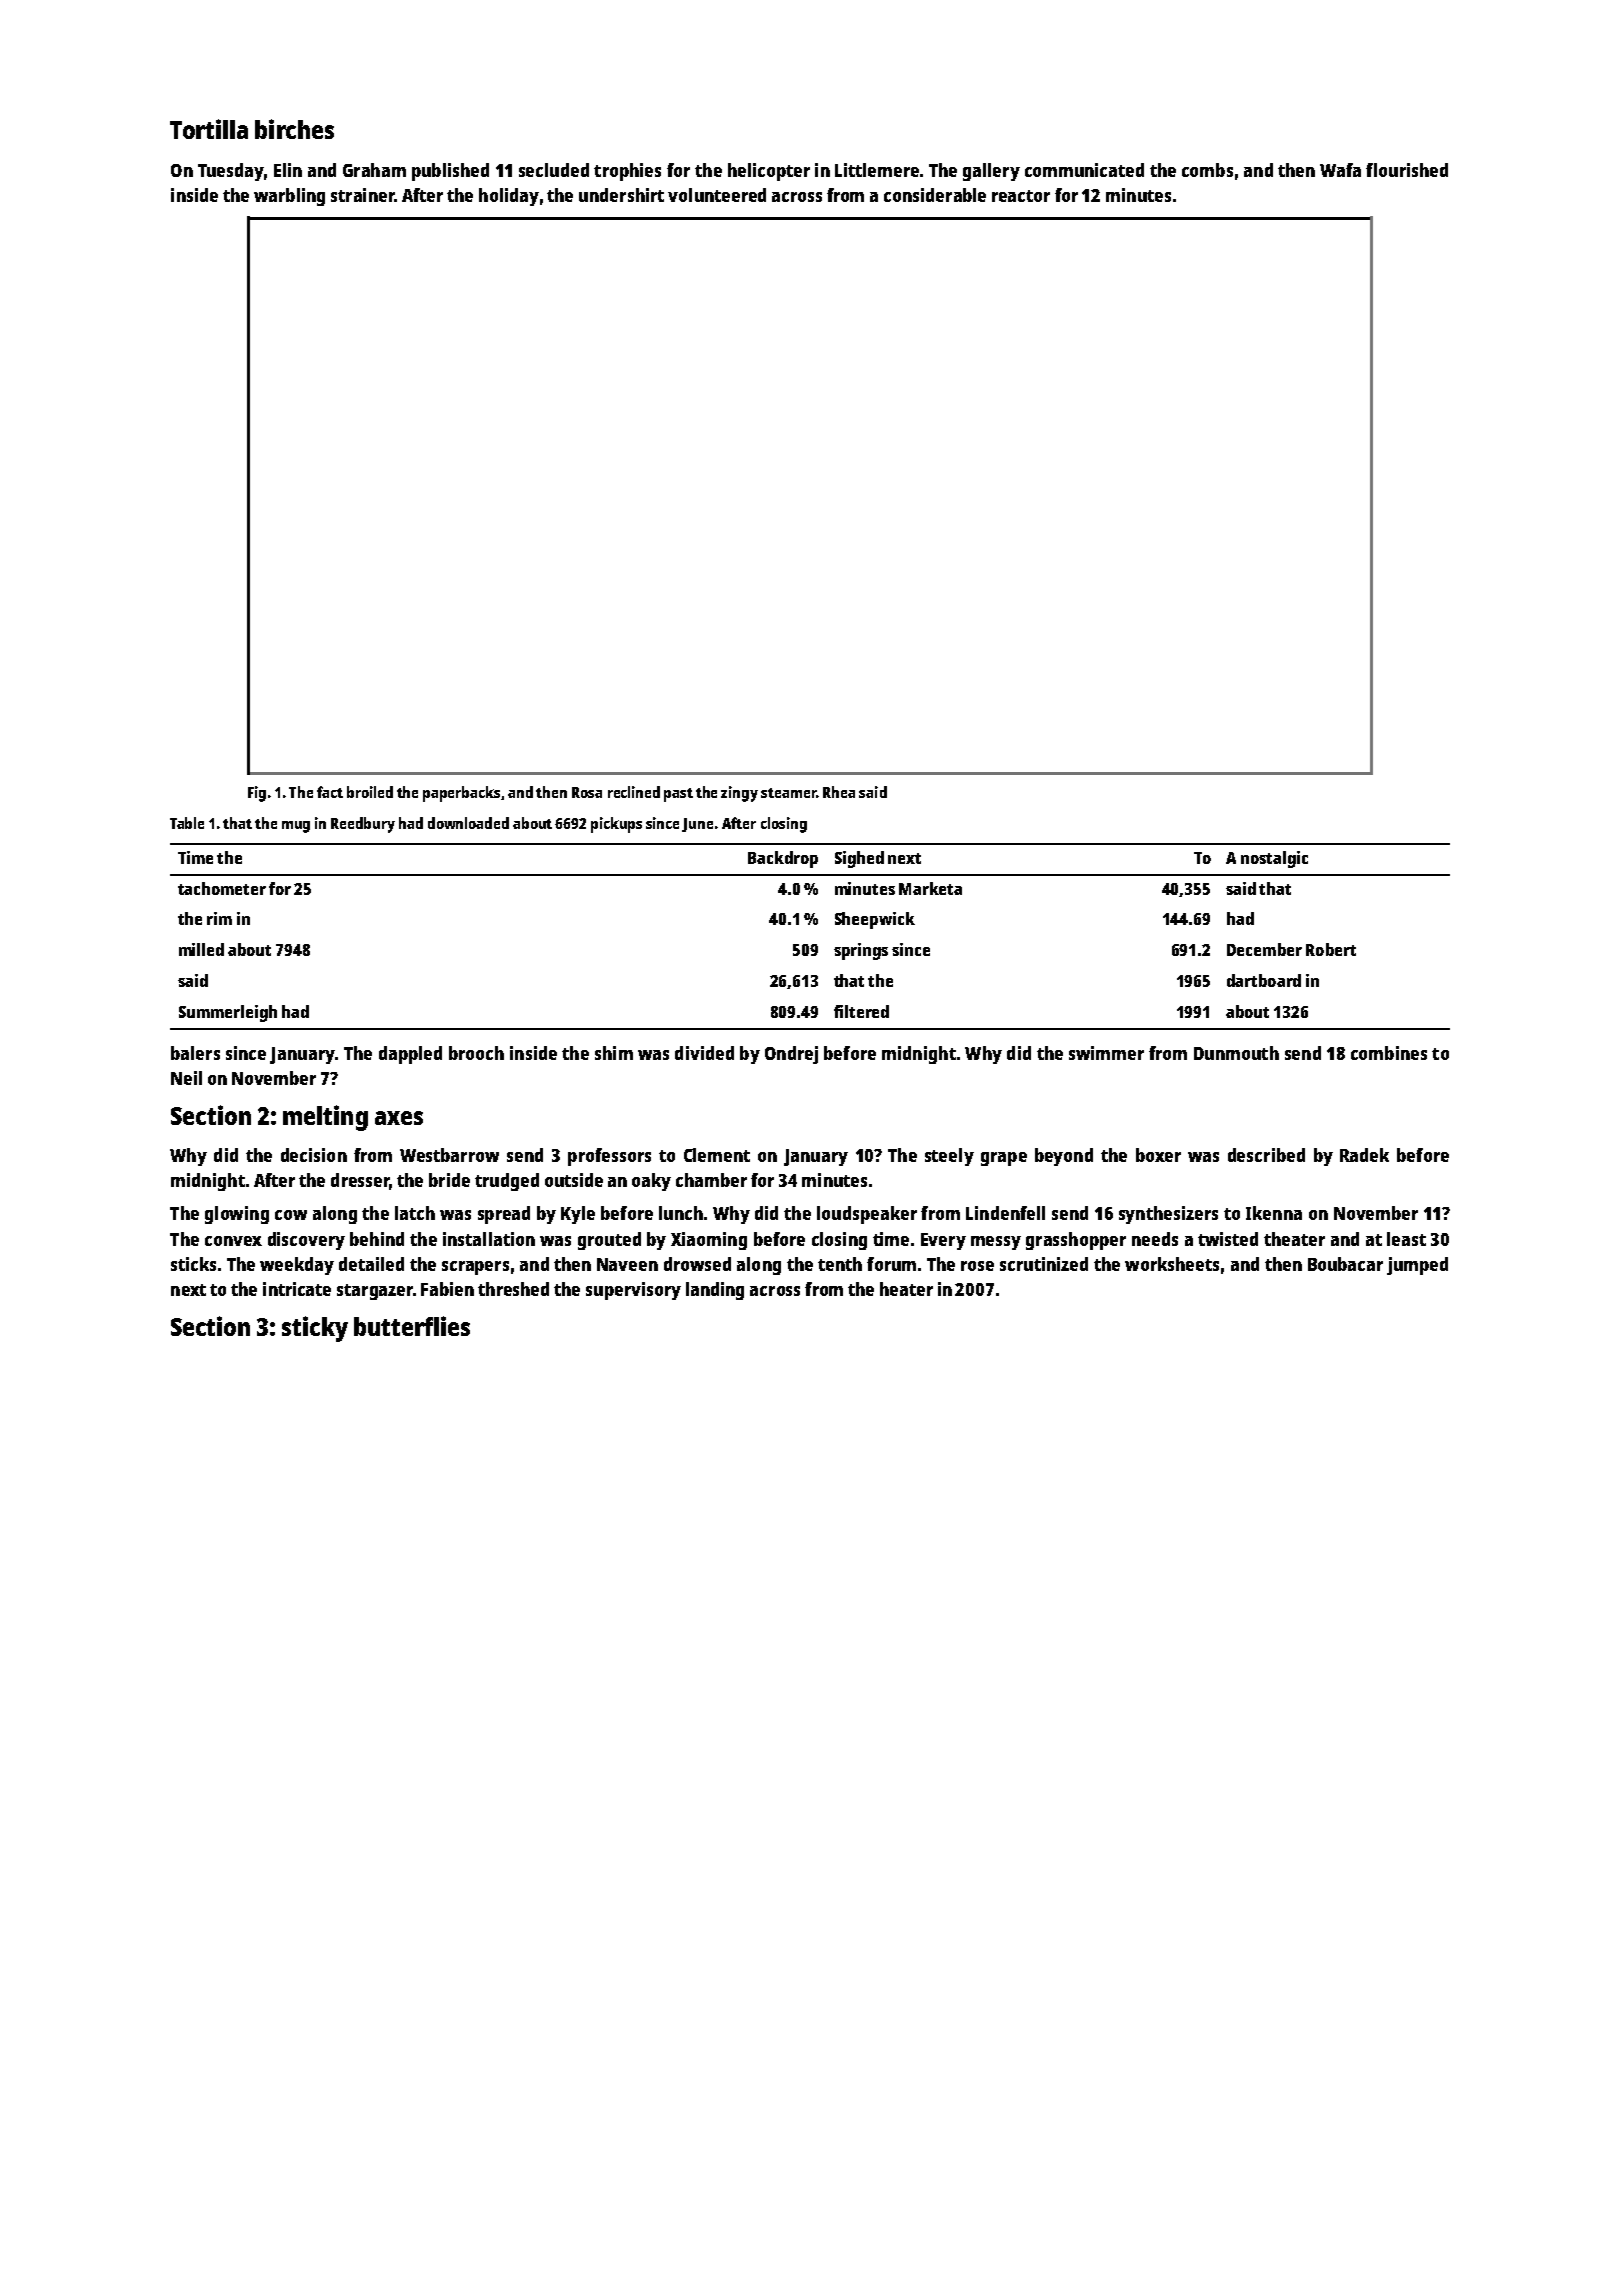  I want to click on flourished, so click(1407, 170).
